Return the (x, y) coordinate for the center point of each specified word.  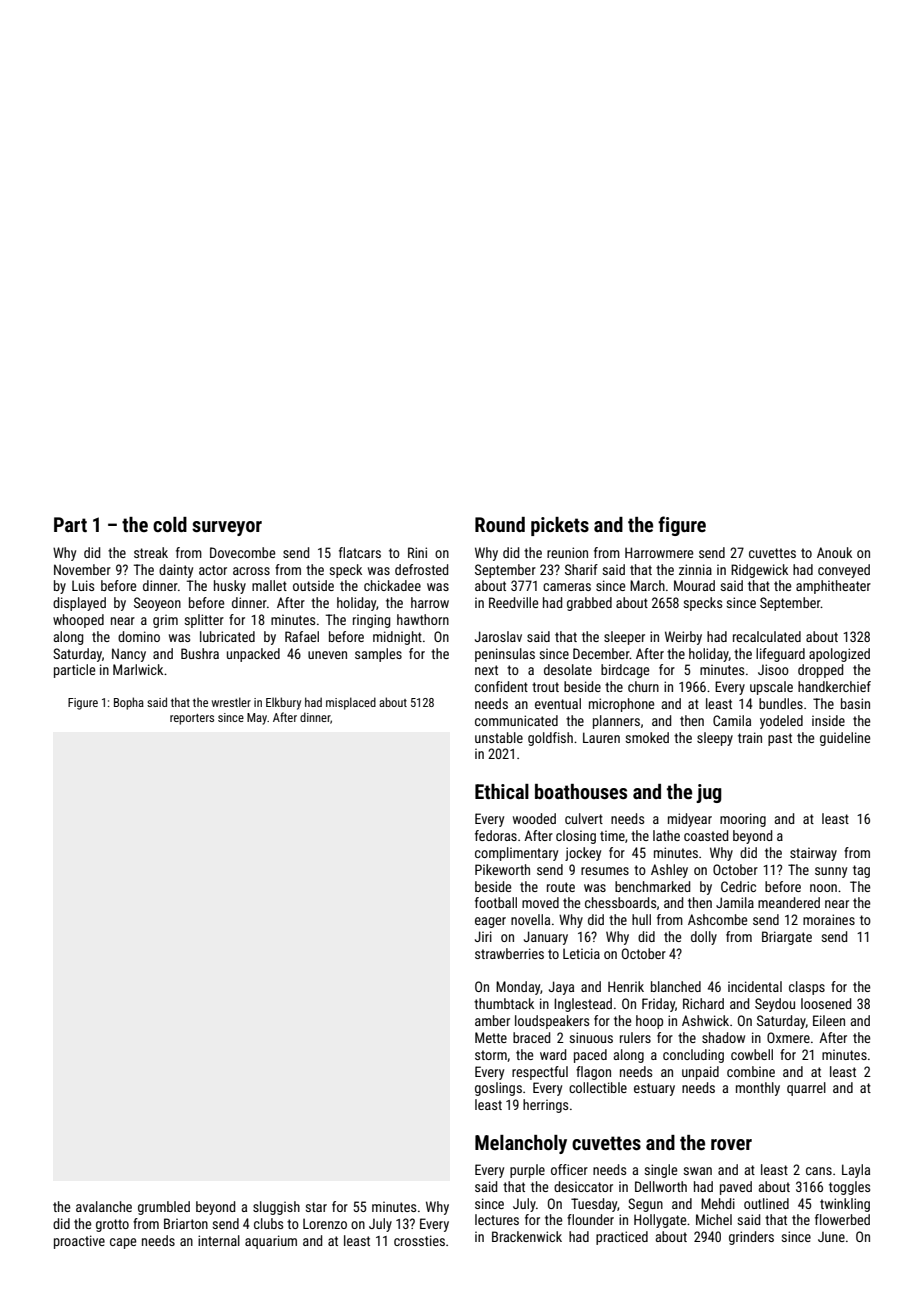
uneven (327, 655)
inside (828, 720)
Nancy (129, 655)
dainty (176, 571)
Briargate (787, 938)
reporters (192, 719)
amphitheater (833, 587)
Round (500, 524)
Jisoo (773, 669)
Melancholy (521, 1144)
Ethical (502, 791)
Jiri (483, 936)
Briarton (186, 1223)
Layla (856, 1171)
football (496, 902)
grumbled (164, 1208)
